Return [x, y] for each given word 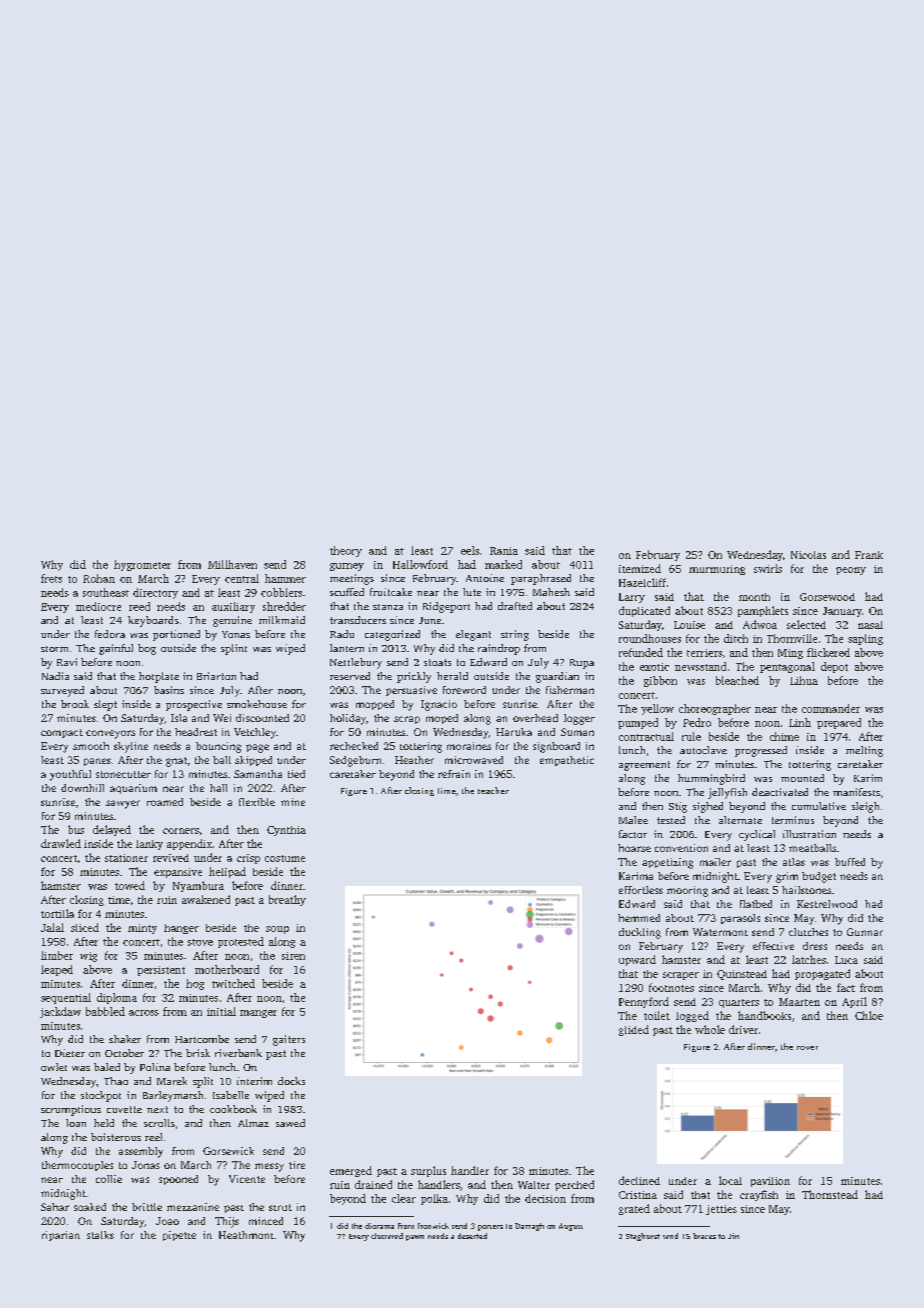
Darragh [529, 1227]
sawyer [123, 804]
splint [234, 649]
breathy [287, 900]
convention [681, 848]
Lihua [804, 680]
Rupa [582, 664]
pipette [179, 1236]
